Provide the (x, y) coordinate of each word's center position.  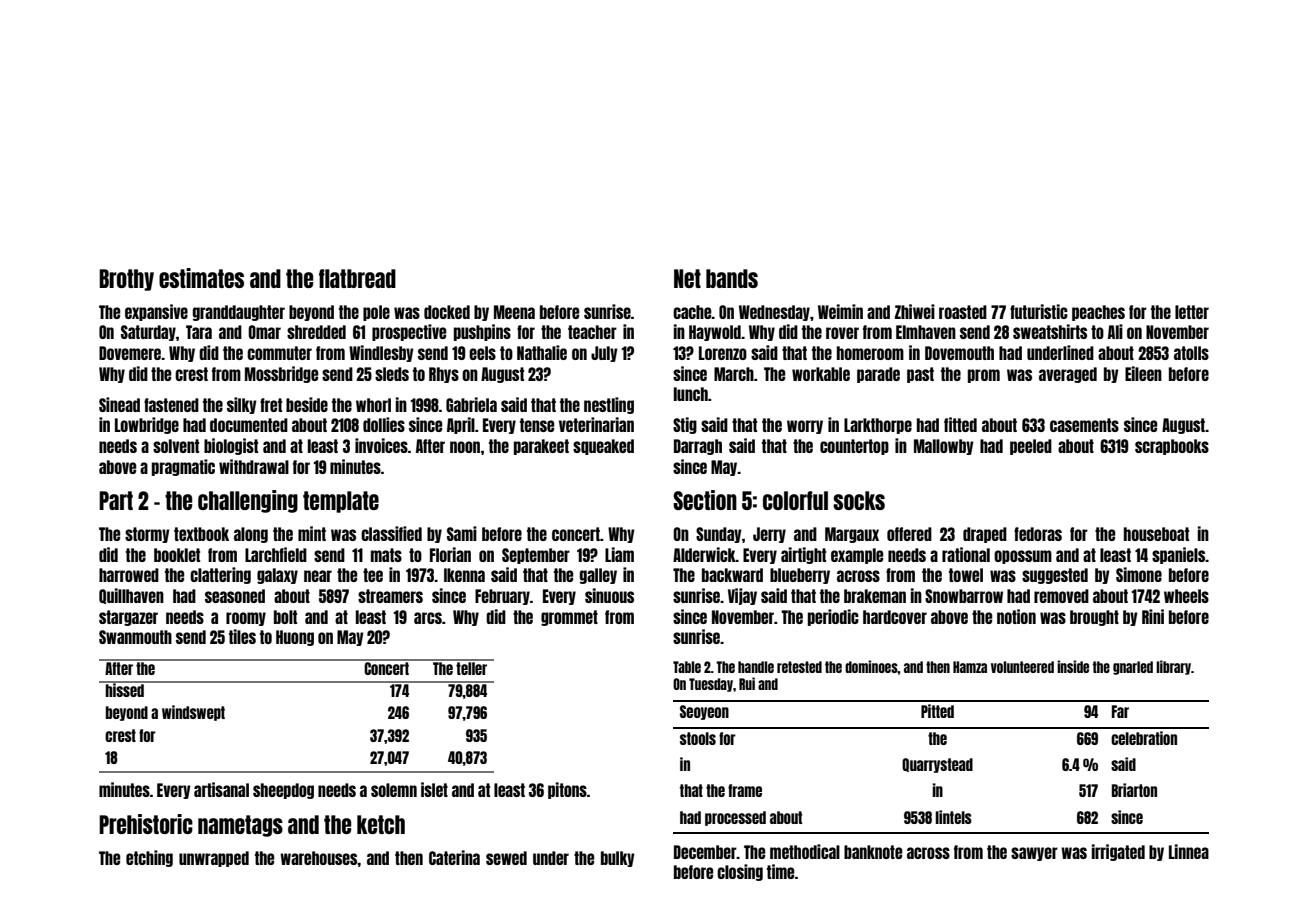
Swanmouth (135, 637)
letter (1192, 312)
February (502, 597)
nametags (240, 826)
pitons (567, 790)
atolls (1191, 353)
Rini (1153, 616)
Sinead (119, 404)
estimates (201, 278)
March (734, 374)
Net (687, 278)
